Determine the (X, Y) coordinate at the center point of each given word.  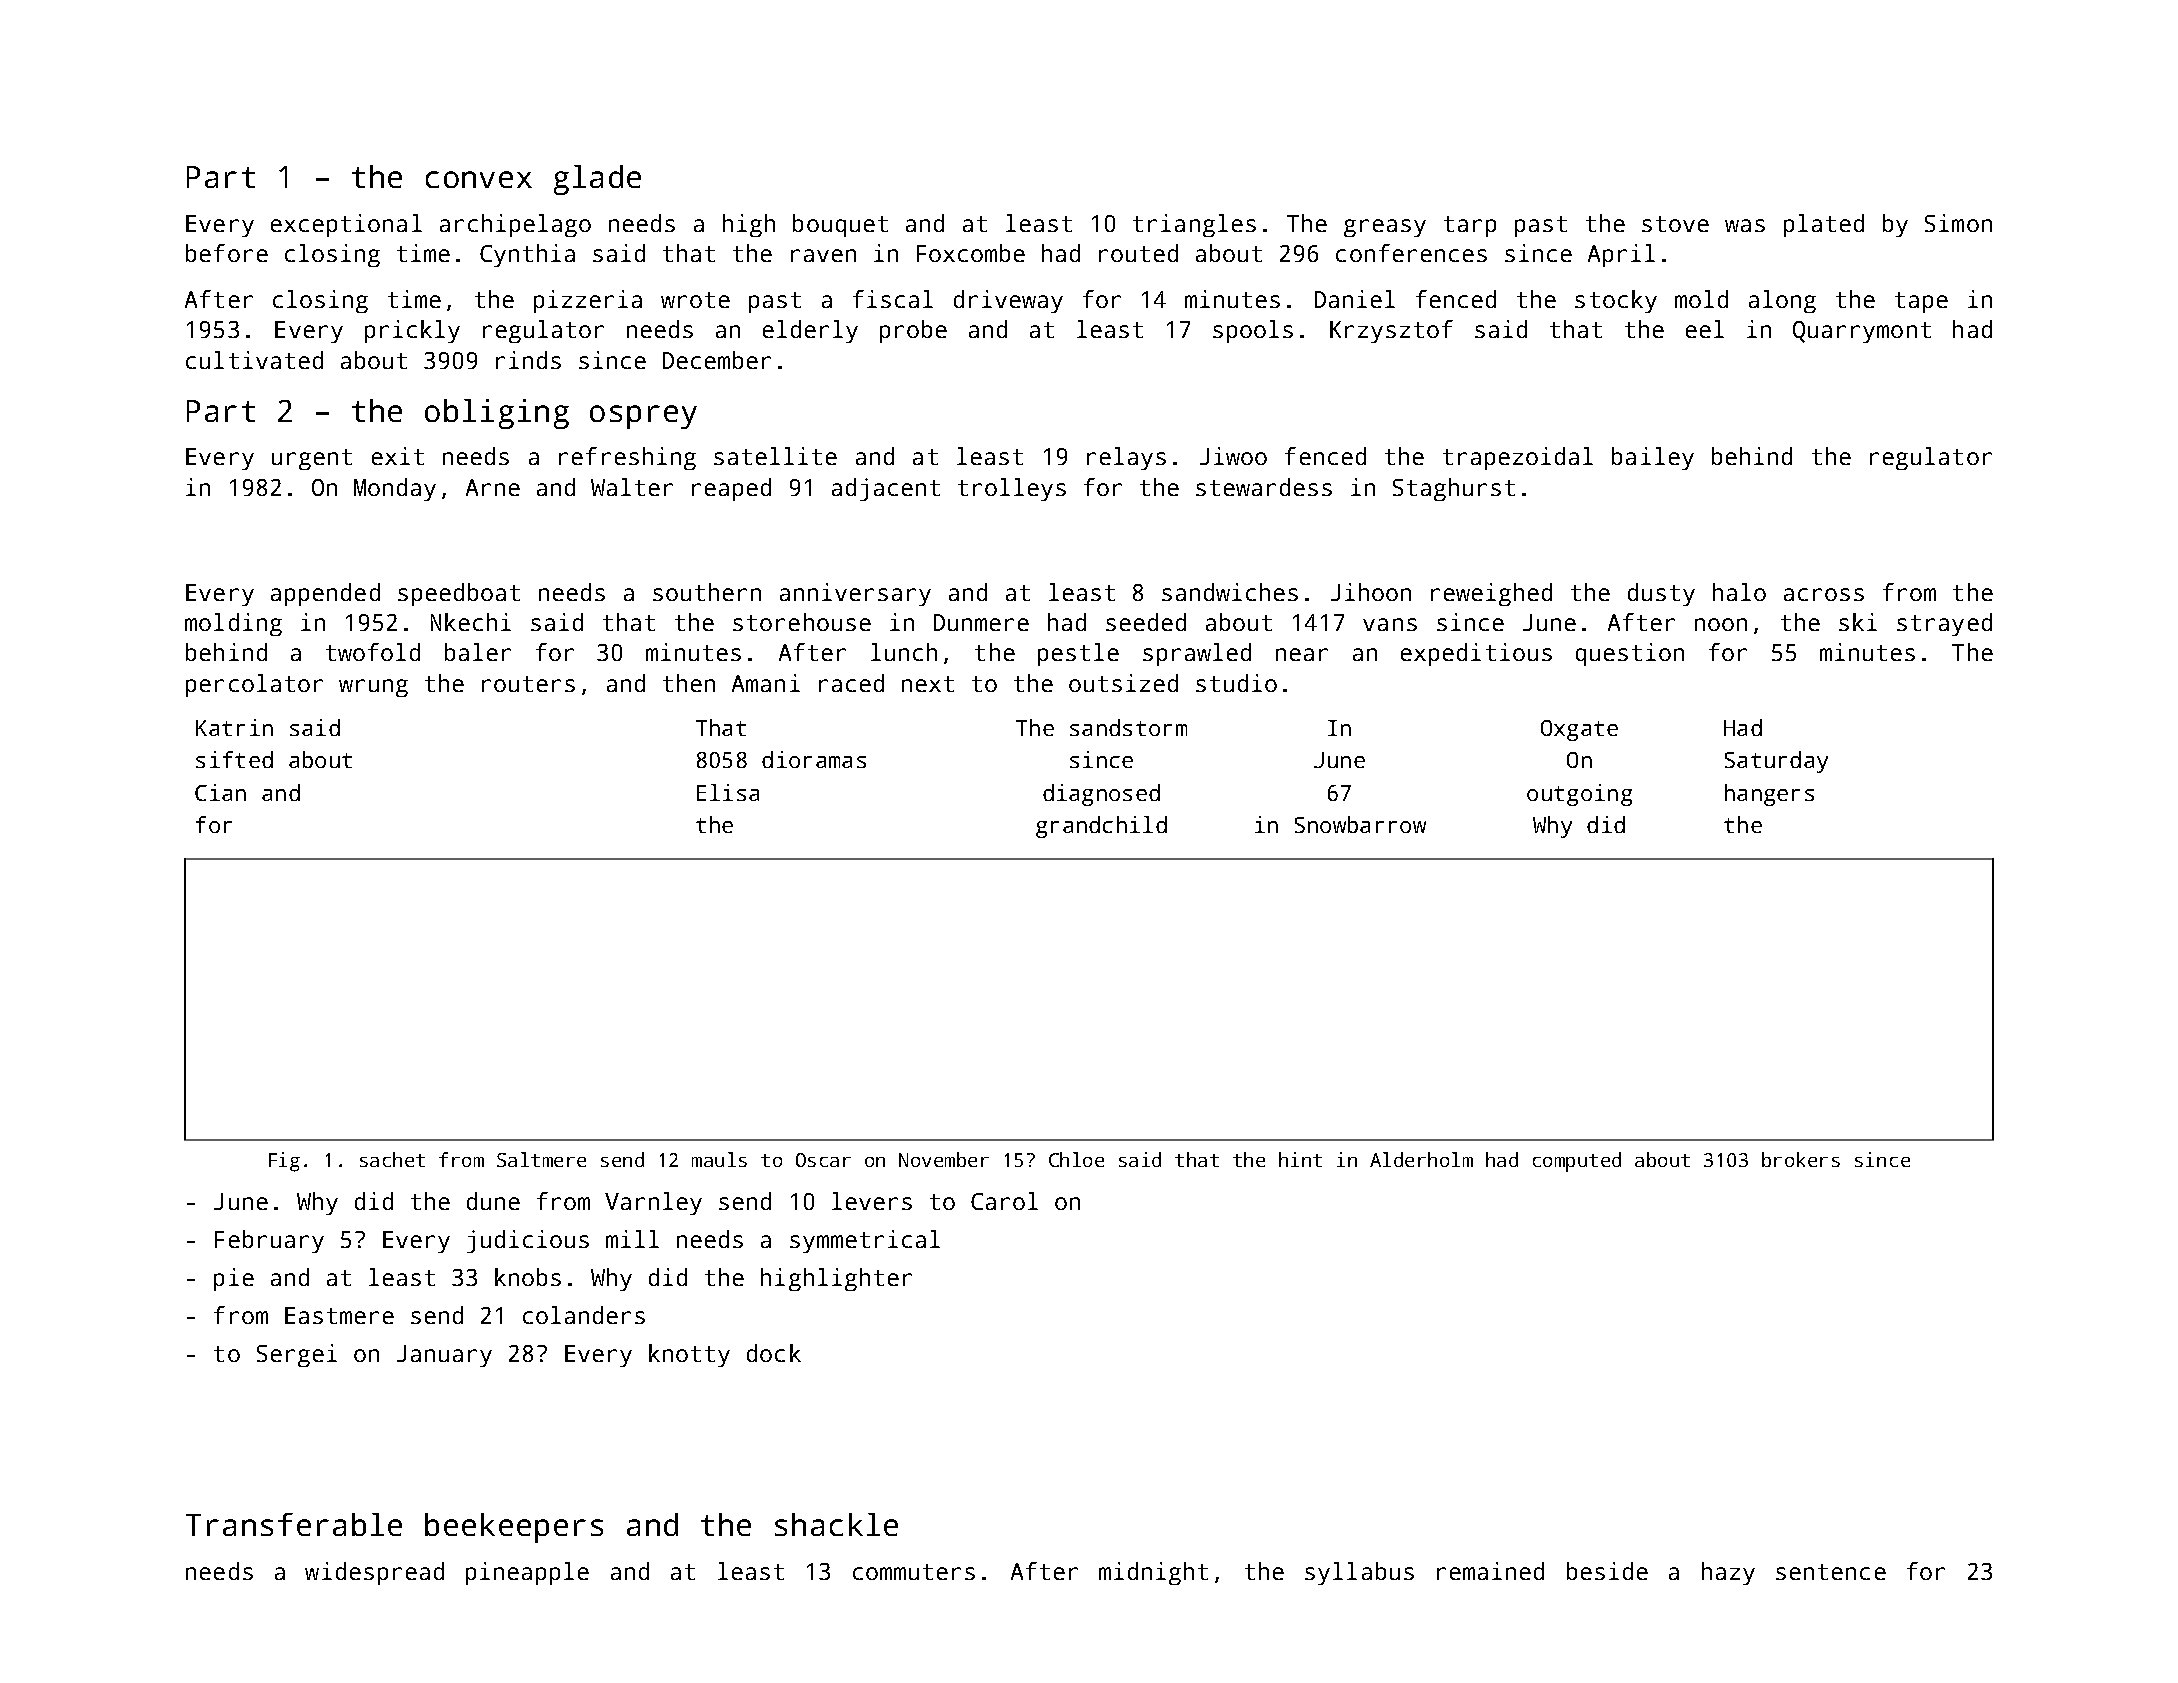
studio (1236, 683)
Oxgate (1579, 730)
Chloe (1076, 1159)
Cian (220, 792)
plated (1824, 225)
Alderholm (1421, 1159)
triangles (1194, 225)
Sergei (297, 1355)
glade (597, 180)
